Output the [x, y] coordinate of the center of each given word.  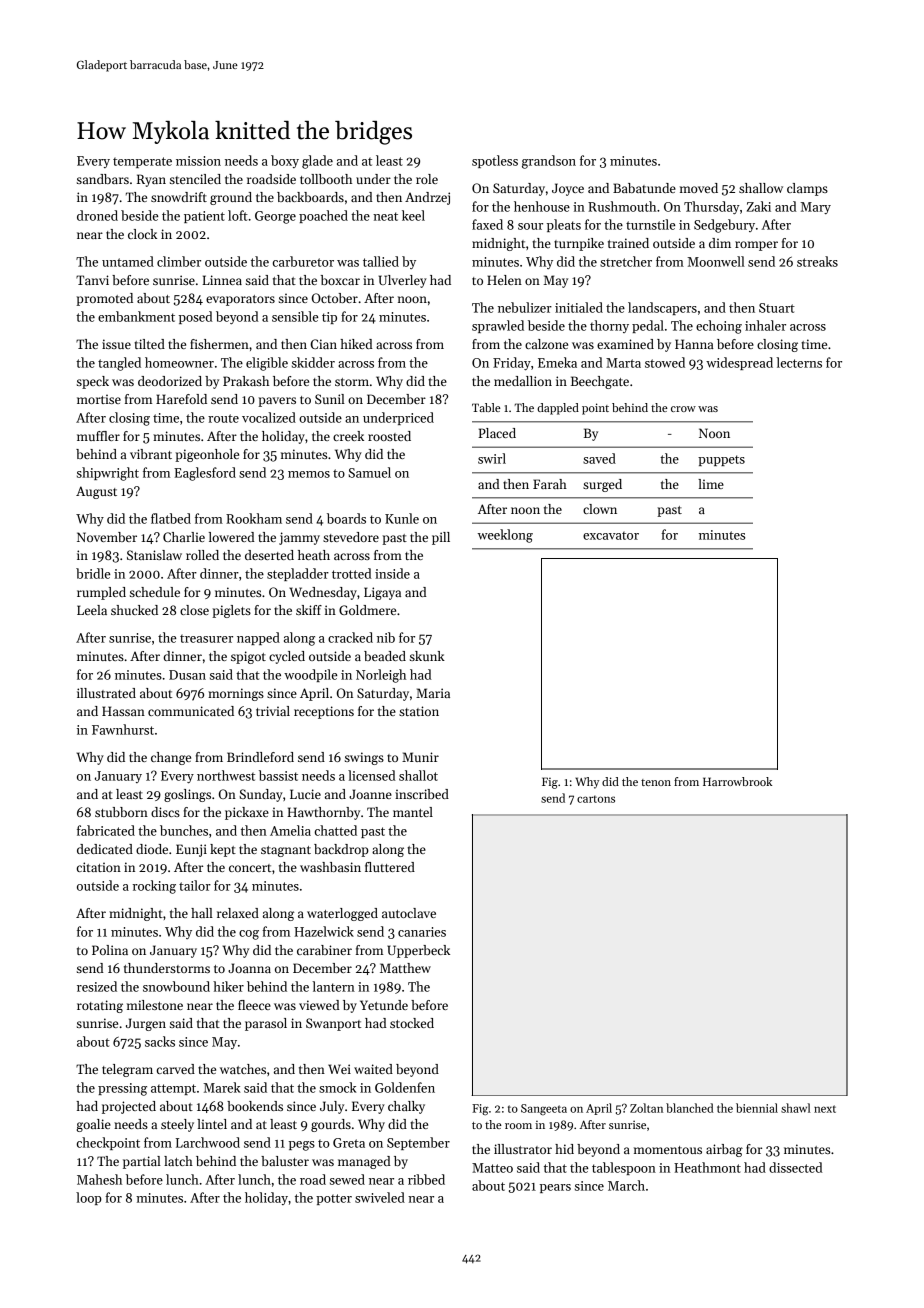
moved [699, 188]
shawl [795, 1108]
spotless [495, 161]
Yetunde [384, 1005]
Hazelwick [324, 931]
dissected [795, 1167]
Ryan [151, 180]
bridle [93, 573]
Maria [433, 693]
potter [334, 1199]
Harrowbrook [737, 781]
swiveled [380, 1197]
